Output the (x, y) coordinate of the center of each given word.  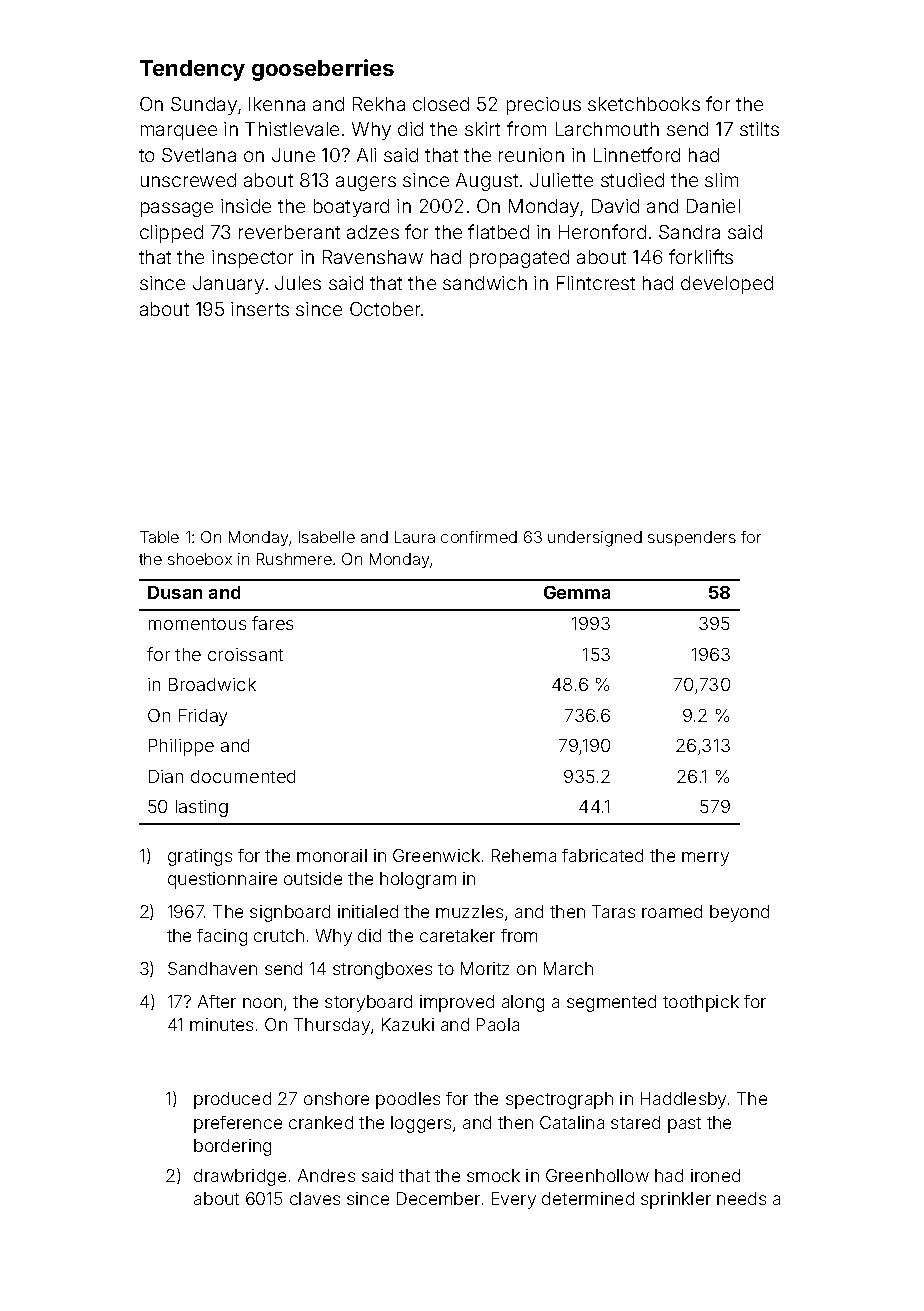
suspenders (692, 538)
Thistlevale (292, 129)
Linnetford (637, 154)
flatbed (498, 231)
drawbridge (240, 1177)
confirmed (479, 537)
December (438, 1198)
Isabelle (327, 537)
